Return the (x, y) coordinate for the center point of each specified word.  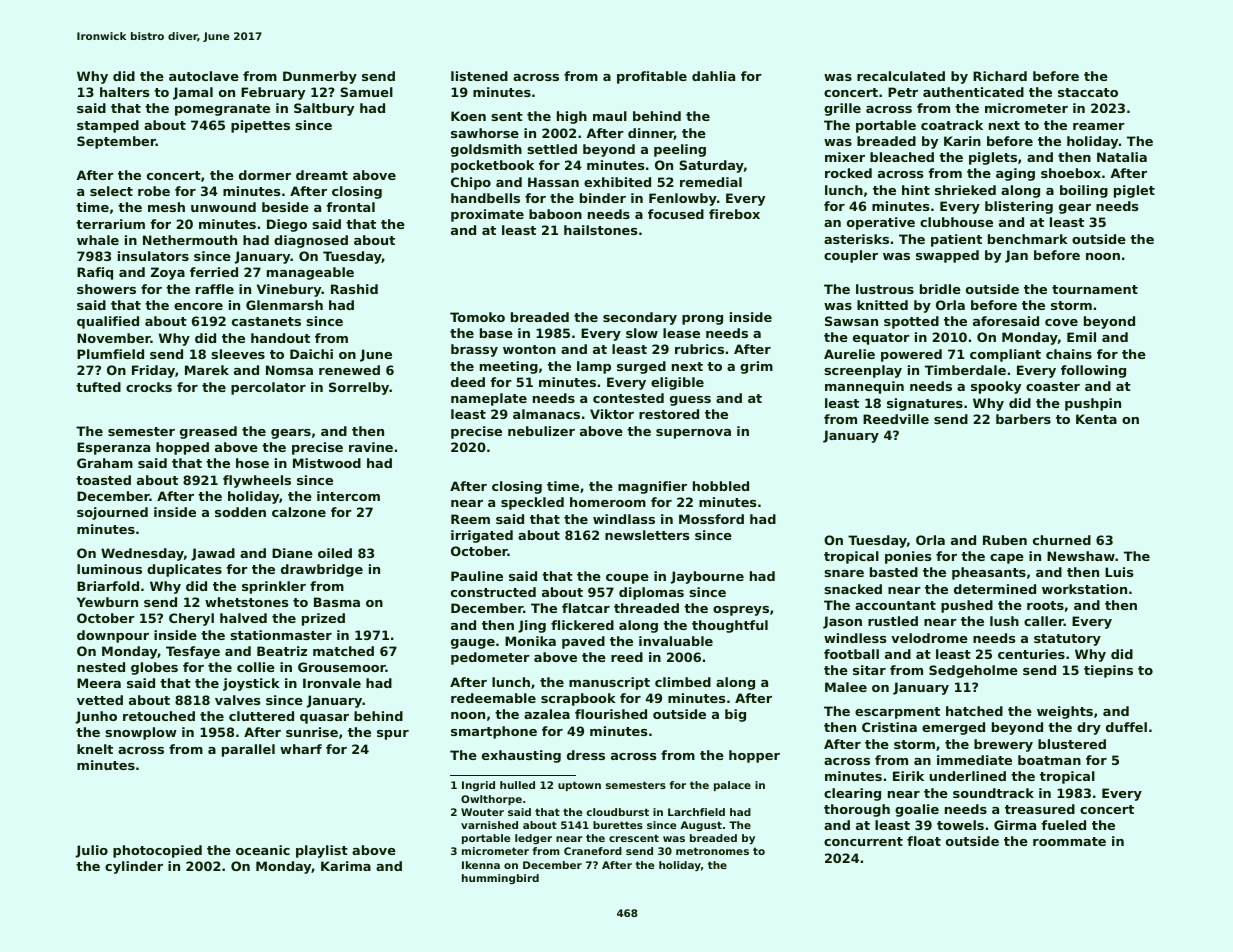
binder (603, 198)
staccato (1088, 92)
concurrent (863, 841)
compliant (1005, 355)
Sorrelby (359, 388)
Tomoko (477, 317)
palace (732, 786)
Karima (346, 866)
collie (256, 667)
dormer (265, 175)
